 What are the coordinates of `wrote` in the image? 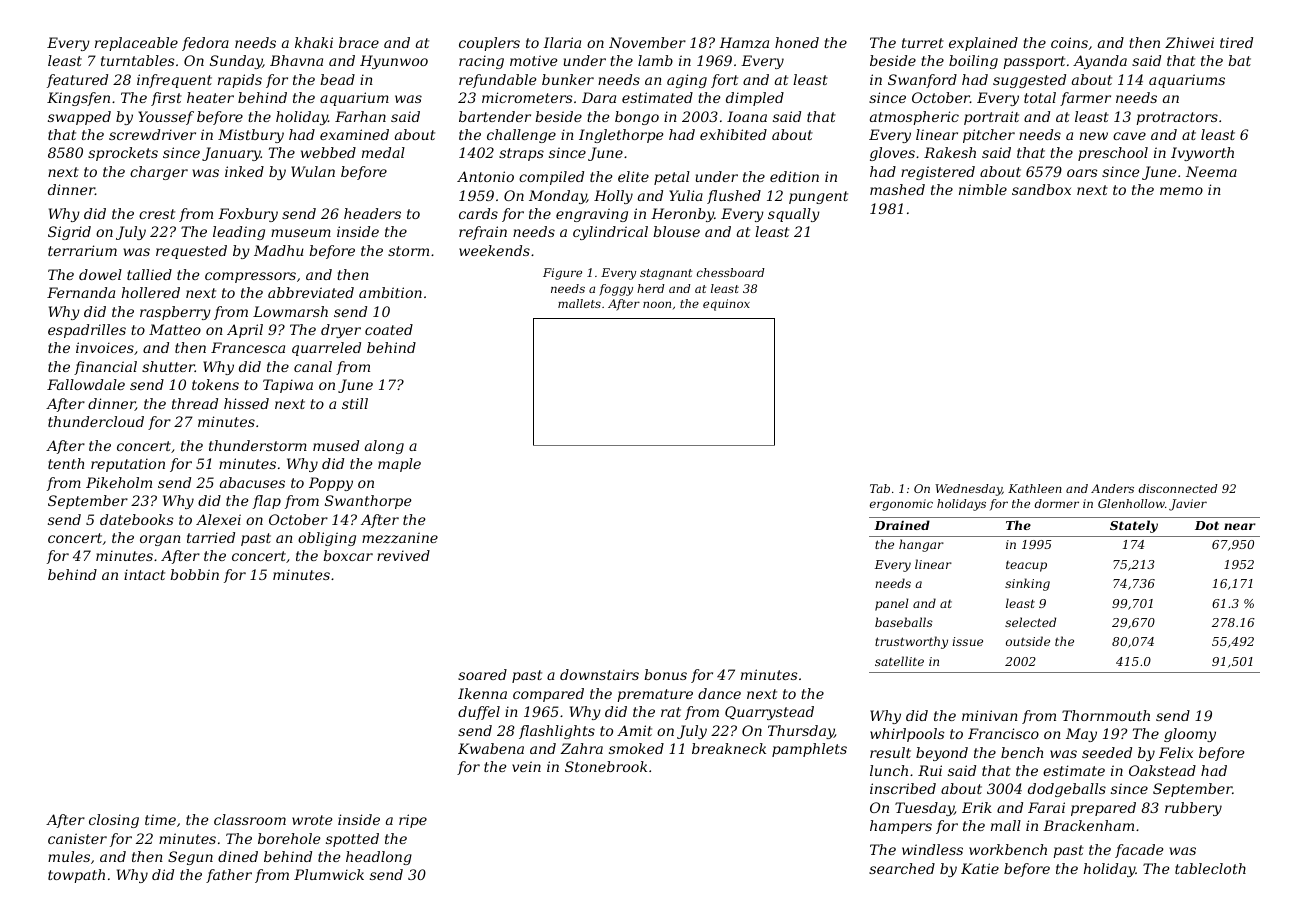 It's located at (312, 820).
